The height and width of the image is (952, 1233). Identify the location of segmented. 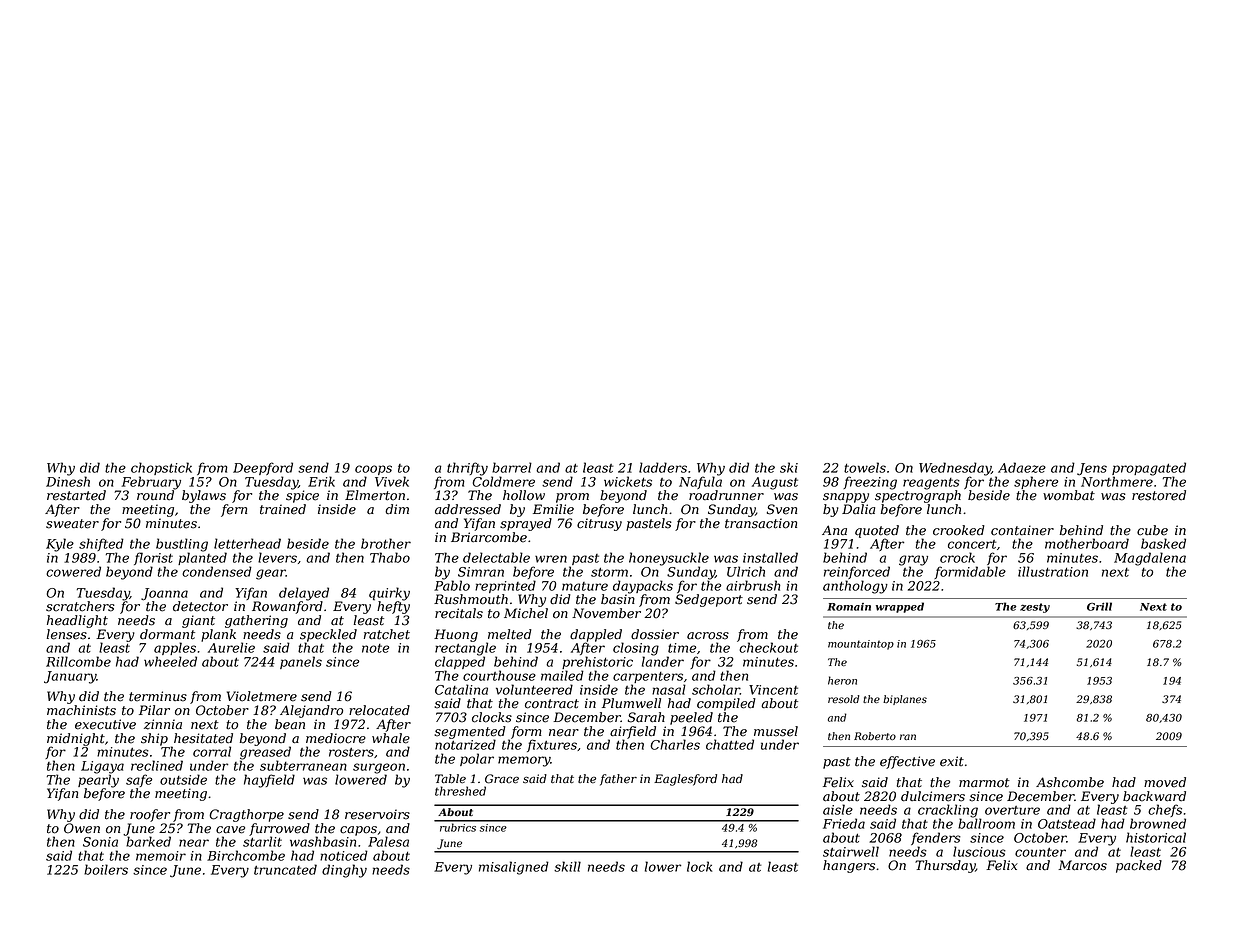
(470, 732).
